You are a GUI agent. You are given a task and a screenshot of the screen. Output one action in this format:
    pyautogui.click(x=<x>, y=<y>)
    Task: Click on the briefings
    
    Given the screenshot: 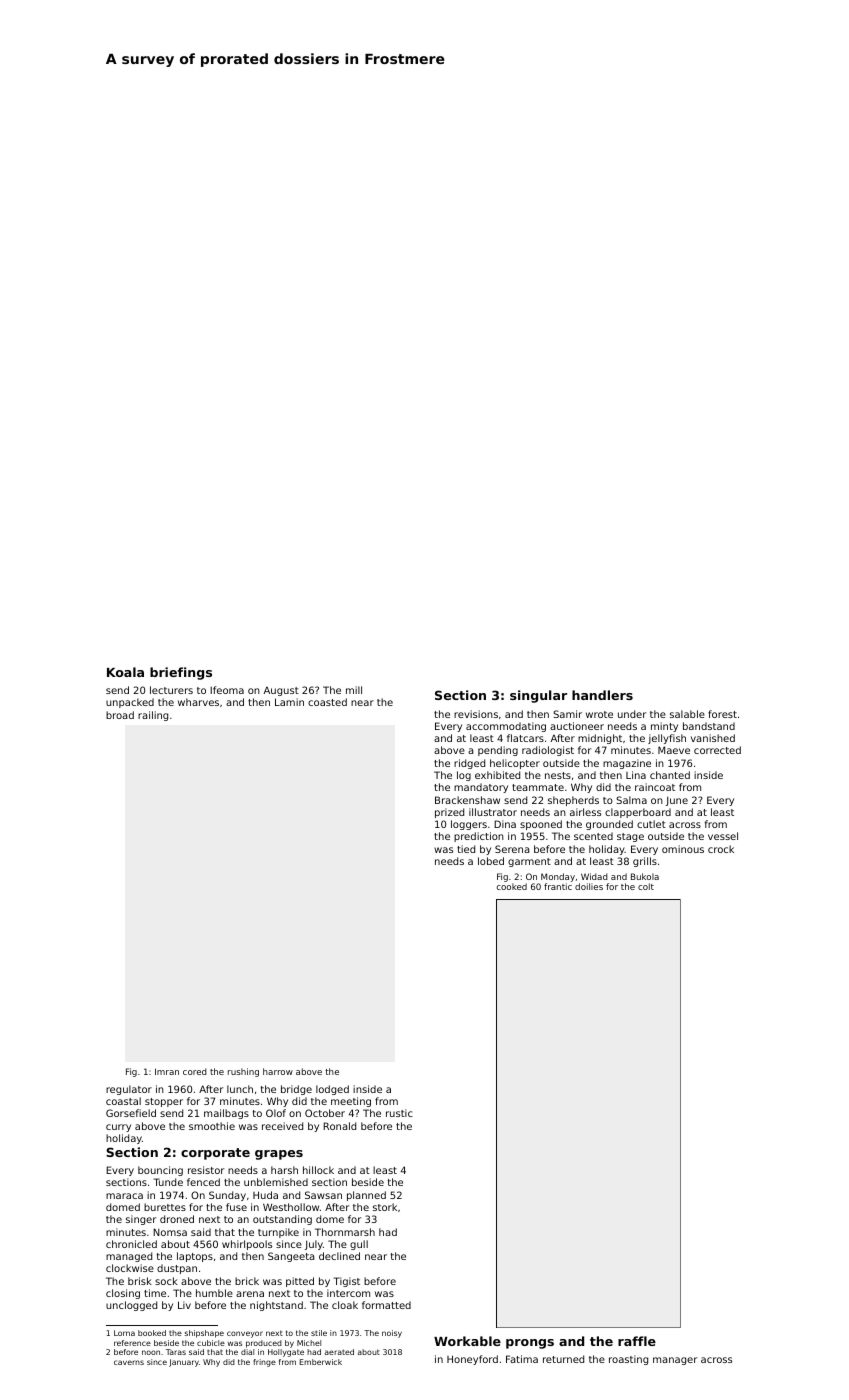 What is the action you would take?
    pyautogui.click(x=181, y=673)
